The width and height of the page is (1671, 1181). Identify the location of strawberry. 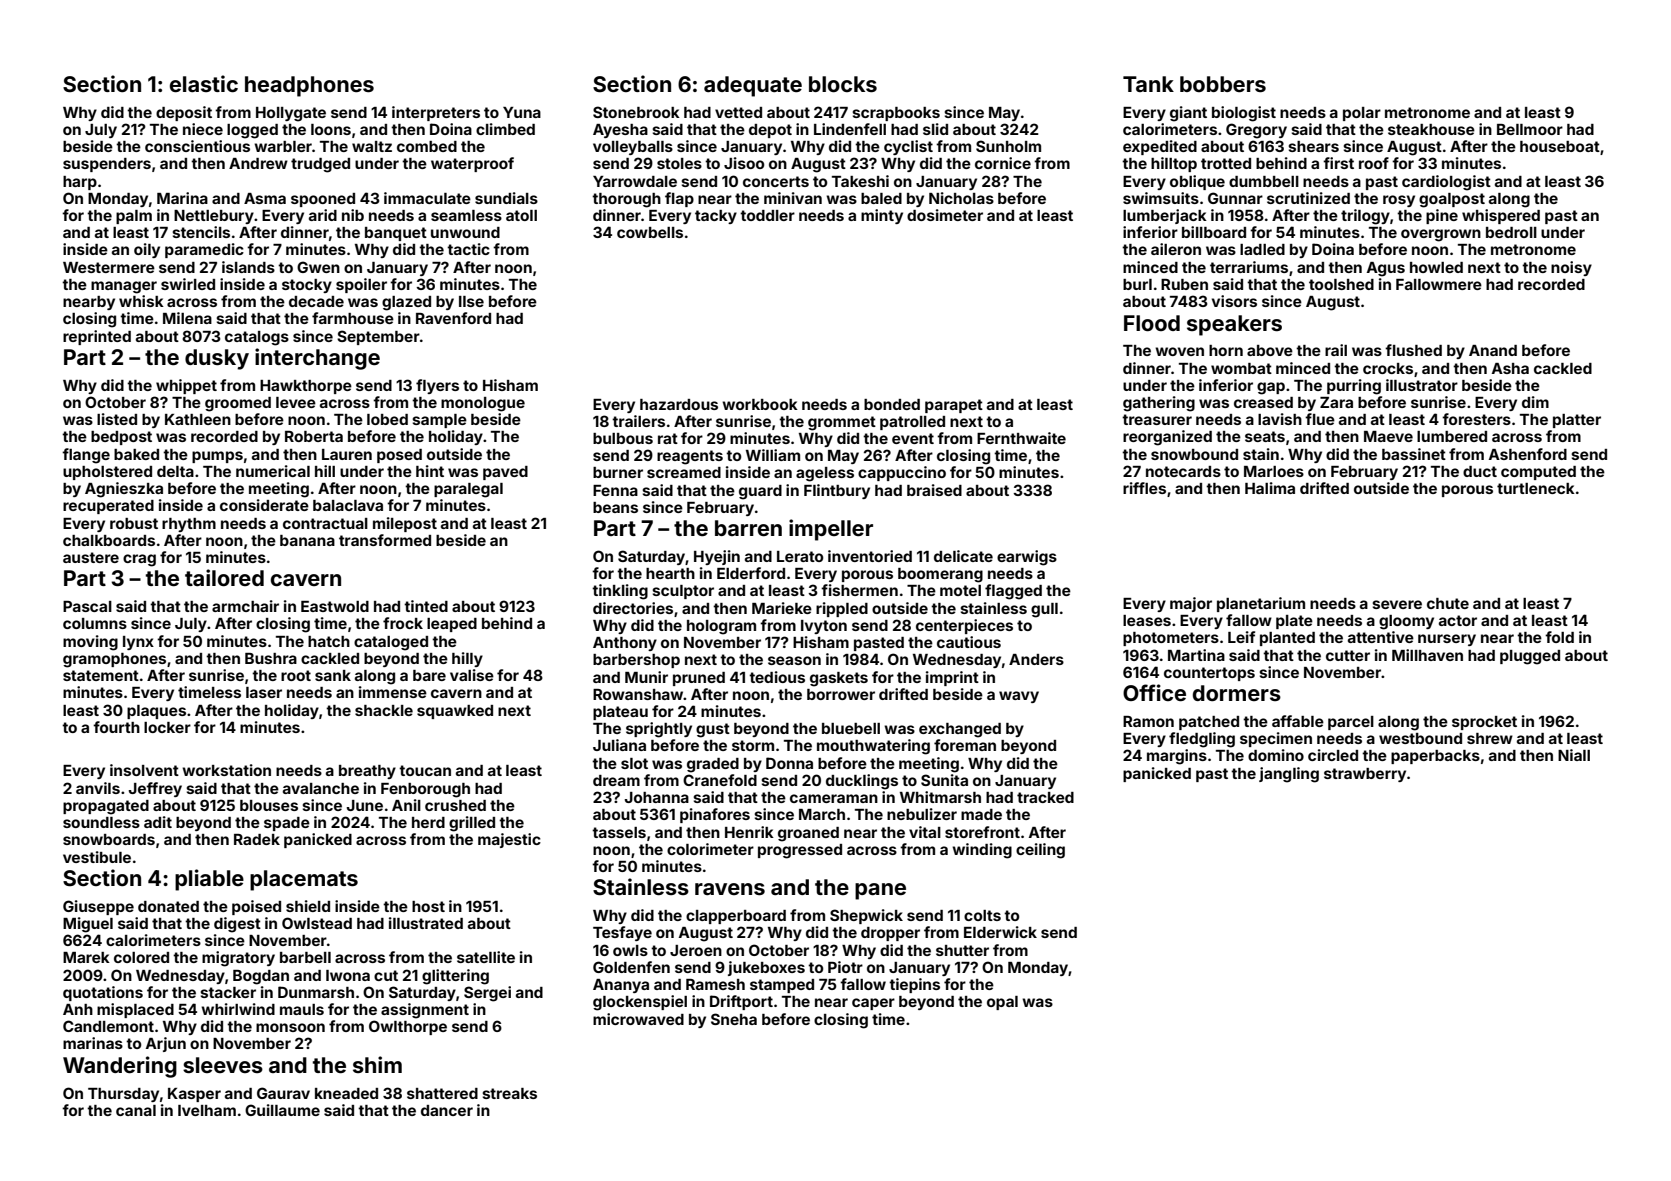
(1365, 775).
